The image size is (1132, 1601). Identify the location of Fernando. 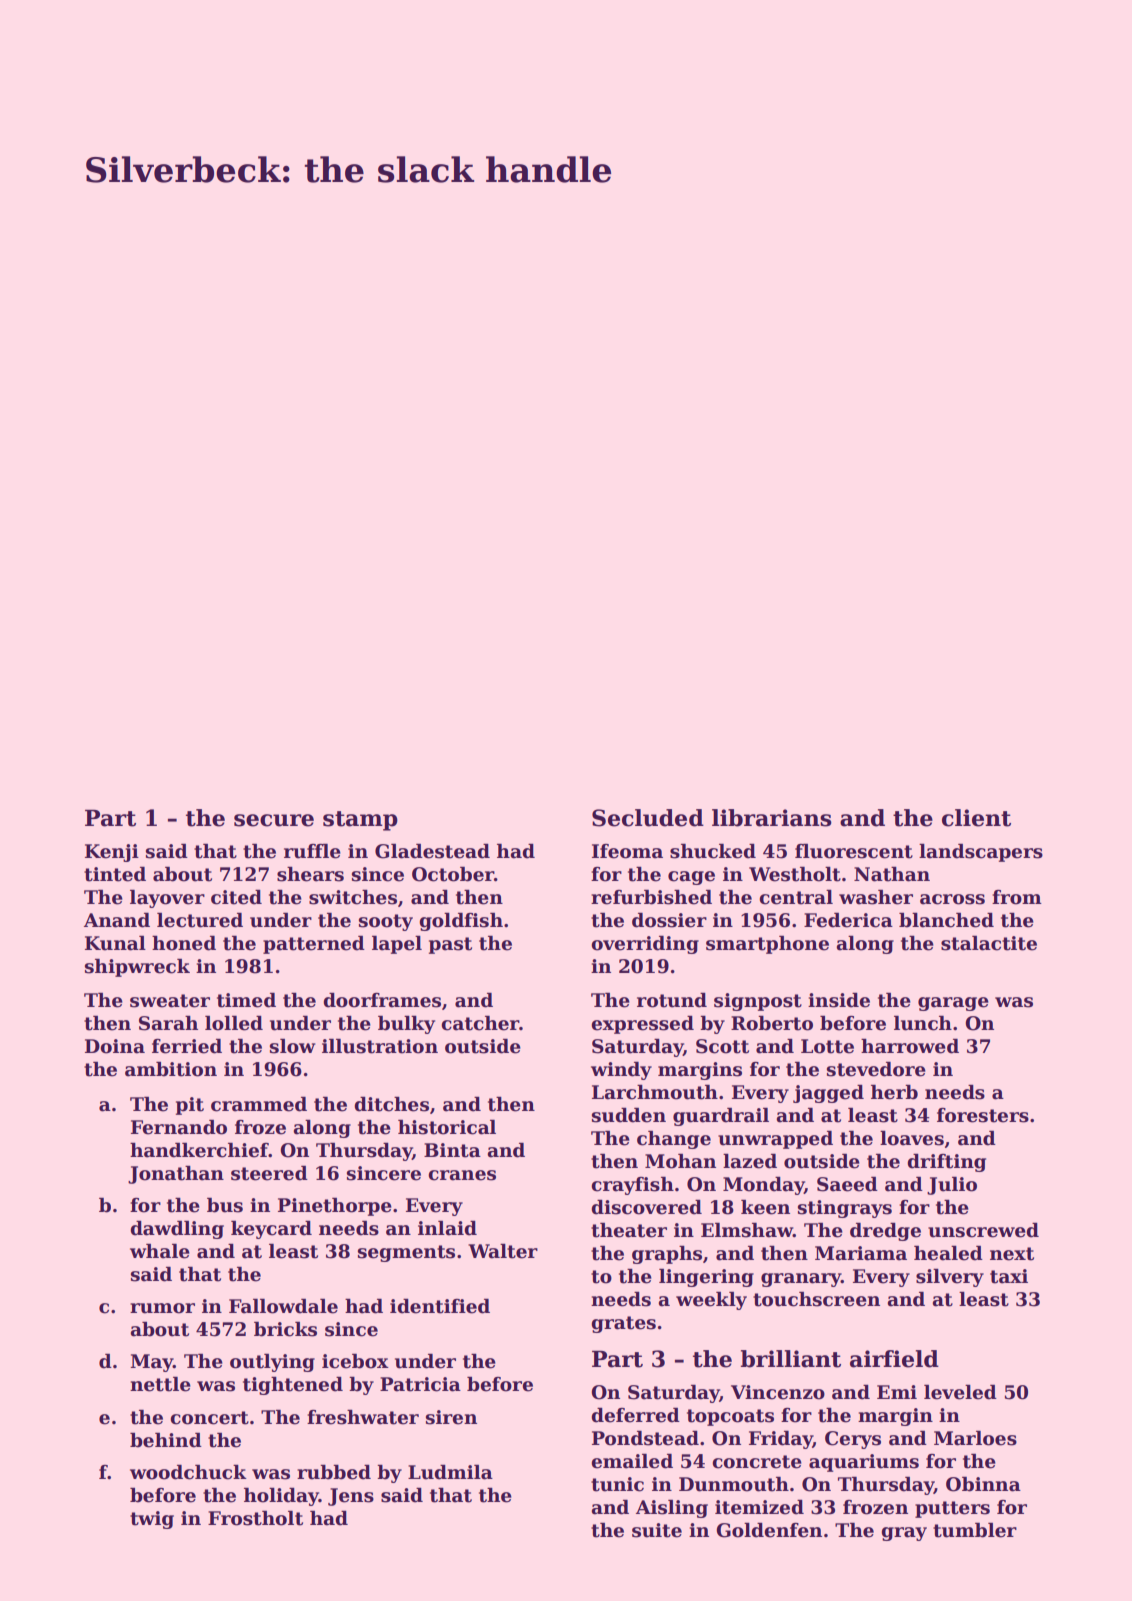
(179, 1127).
